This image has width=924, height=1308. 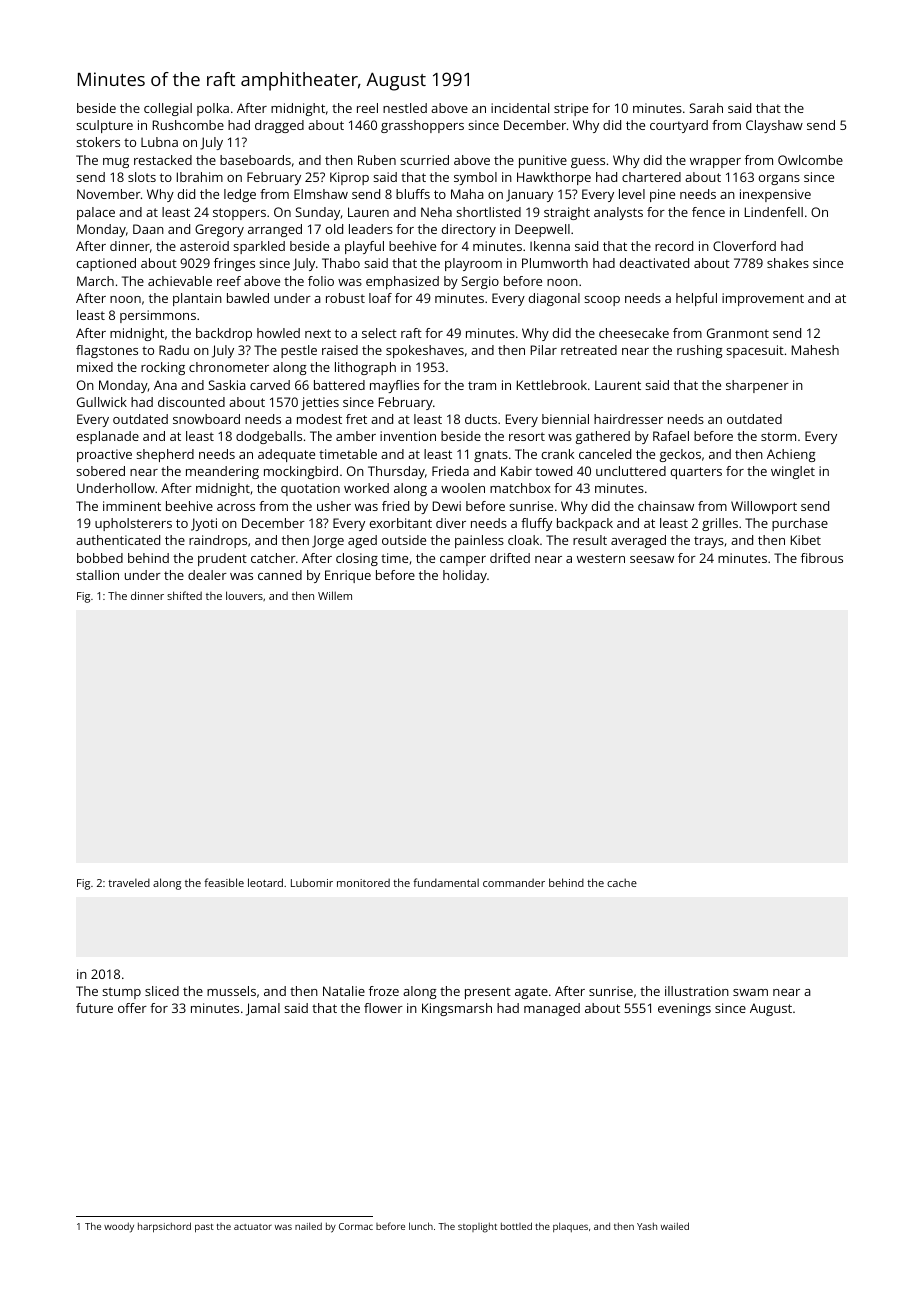 What do you see at coordinates (706, 108) in the image?
I see `Sarah` at bounding box center [706, 108].
